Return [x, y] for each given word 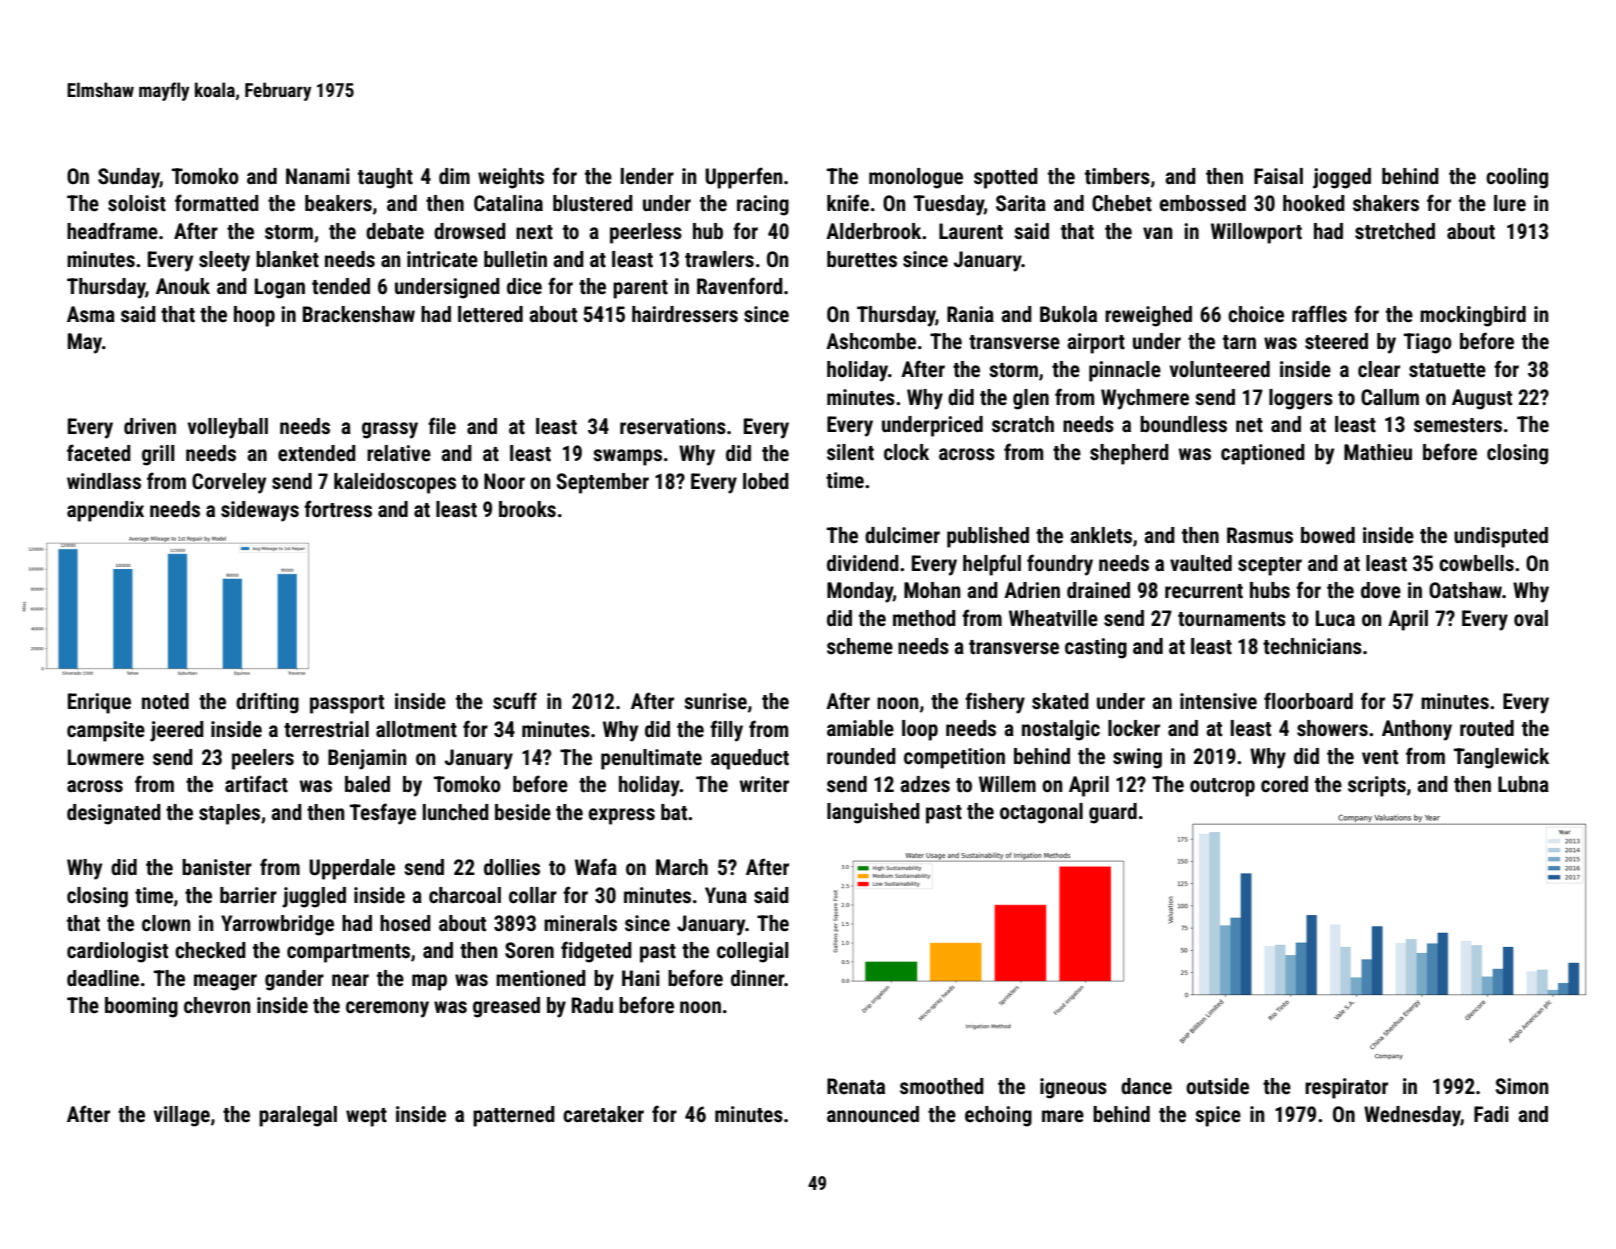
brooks [527, 509]
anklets [1101, 535]
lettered [490, 314]
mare [1063, 1116]
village [182, 1116]
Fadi [1491, 1114]
